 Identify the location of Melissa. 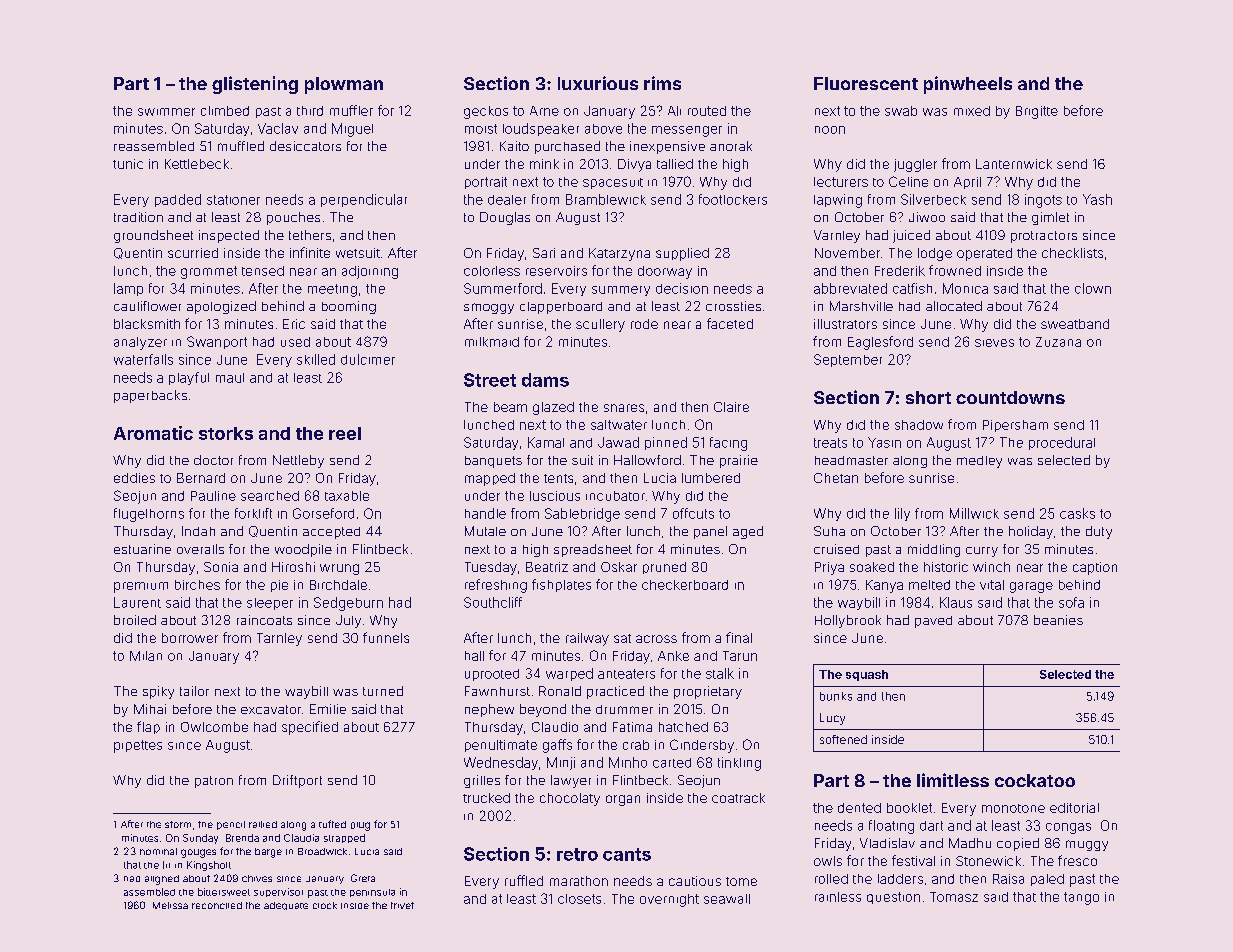
(170, 905).
